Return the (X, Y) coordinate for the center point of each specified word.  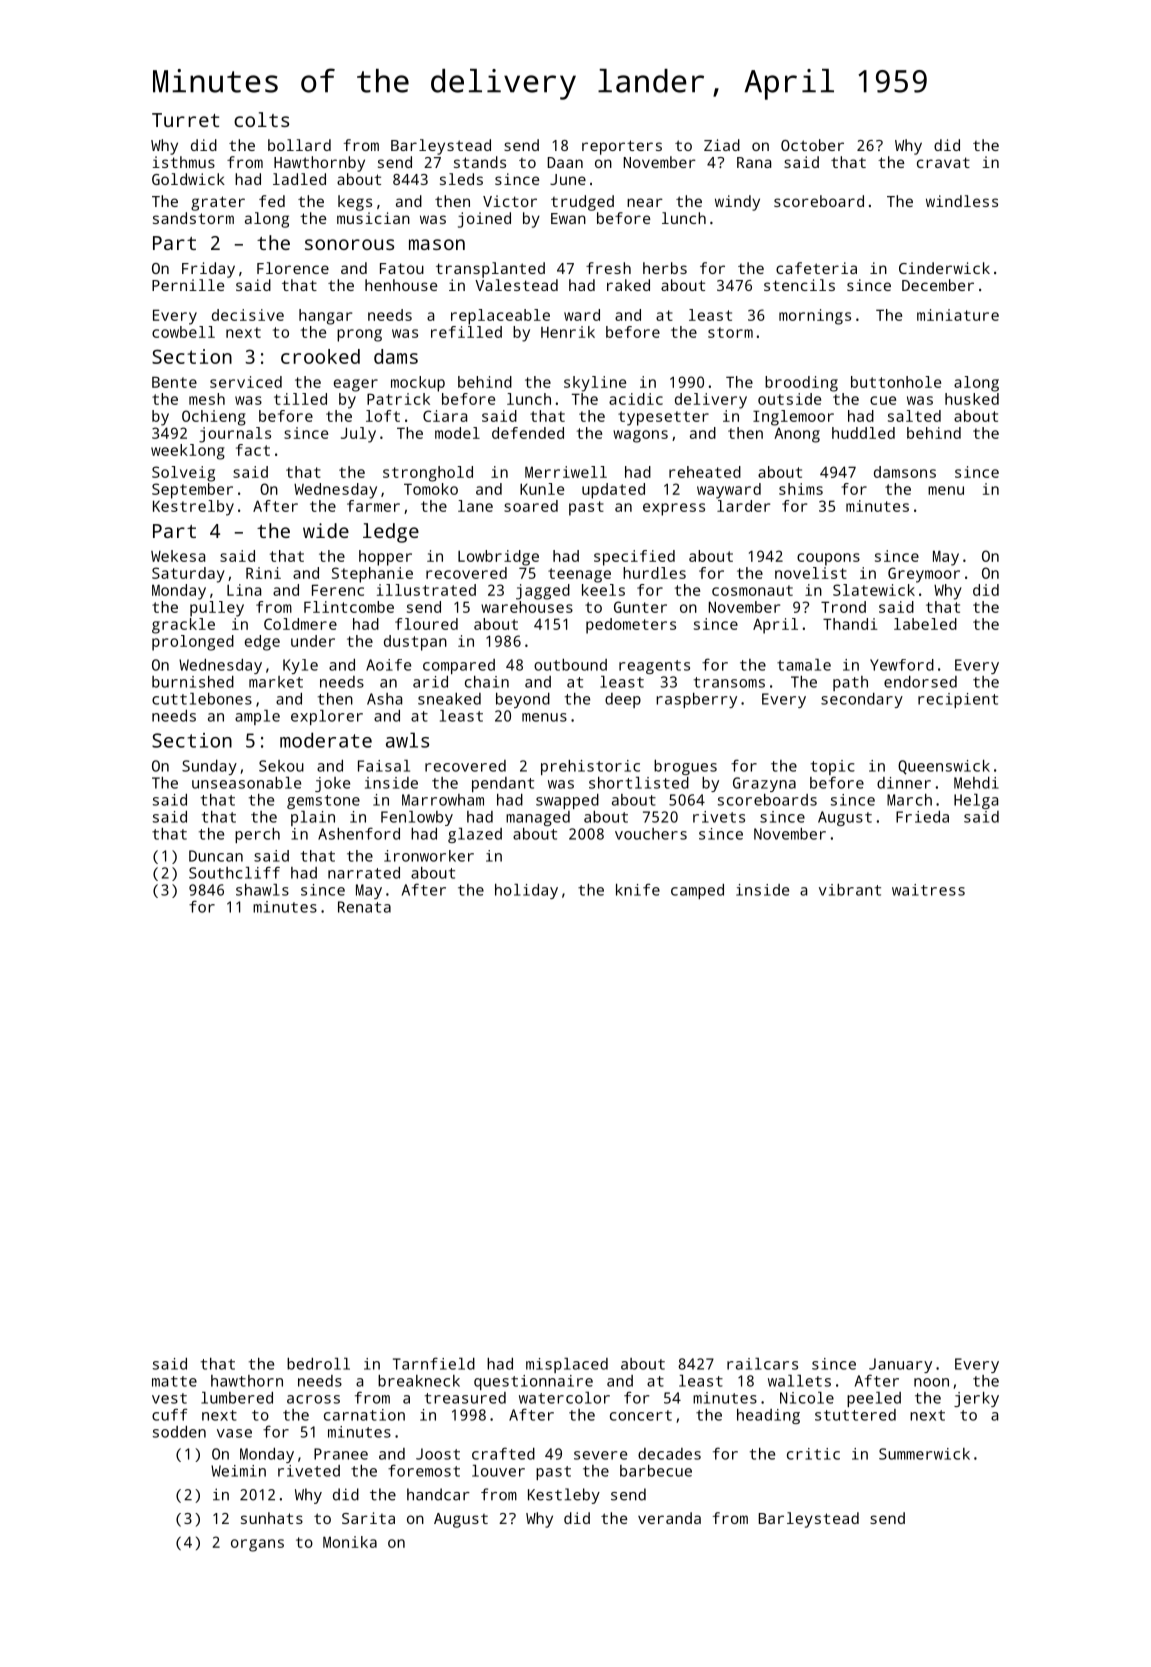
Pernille (188, 285)
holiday (526, 891)
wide (326, 530)
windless (962, 201)
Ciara (445, 416)
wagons (640, 436)
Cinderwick (944, 268)
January (900, 1365)
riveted (309, 1471)
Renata (364, 907)
